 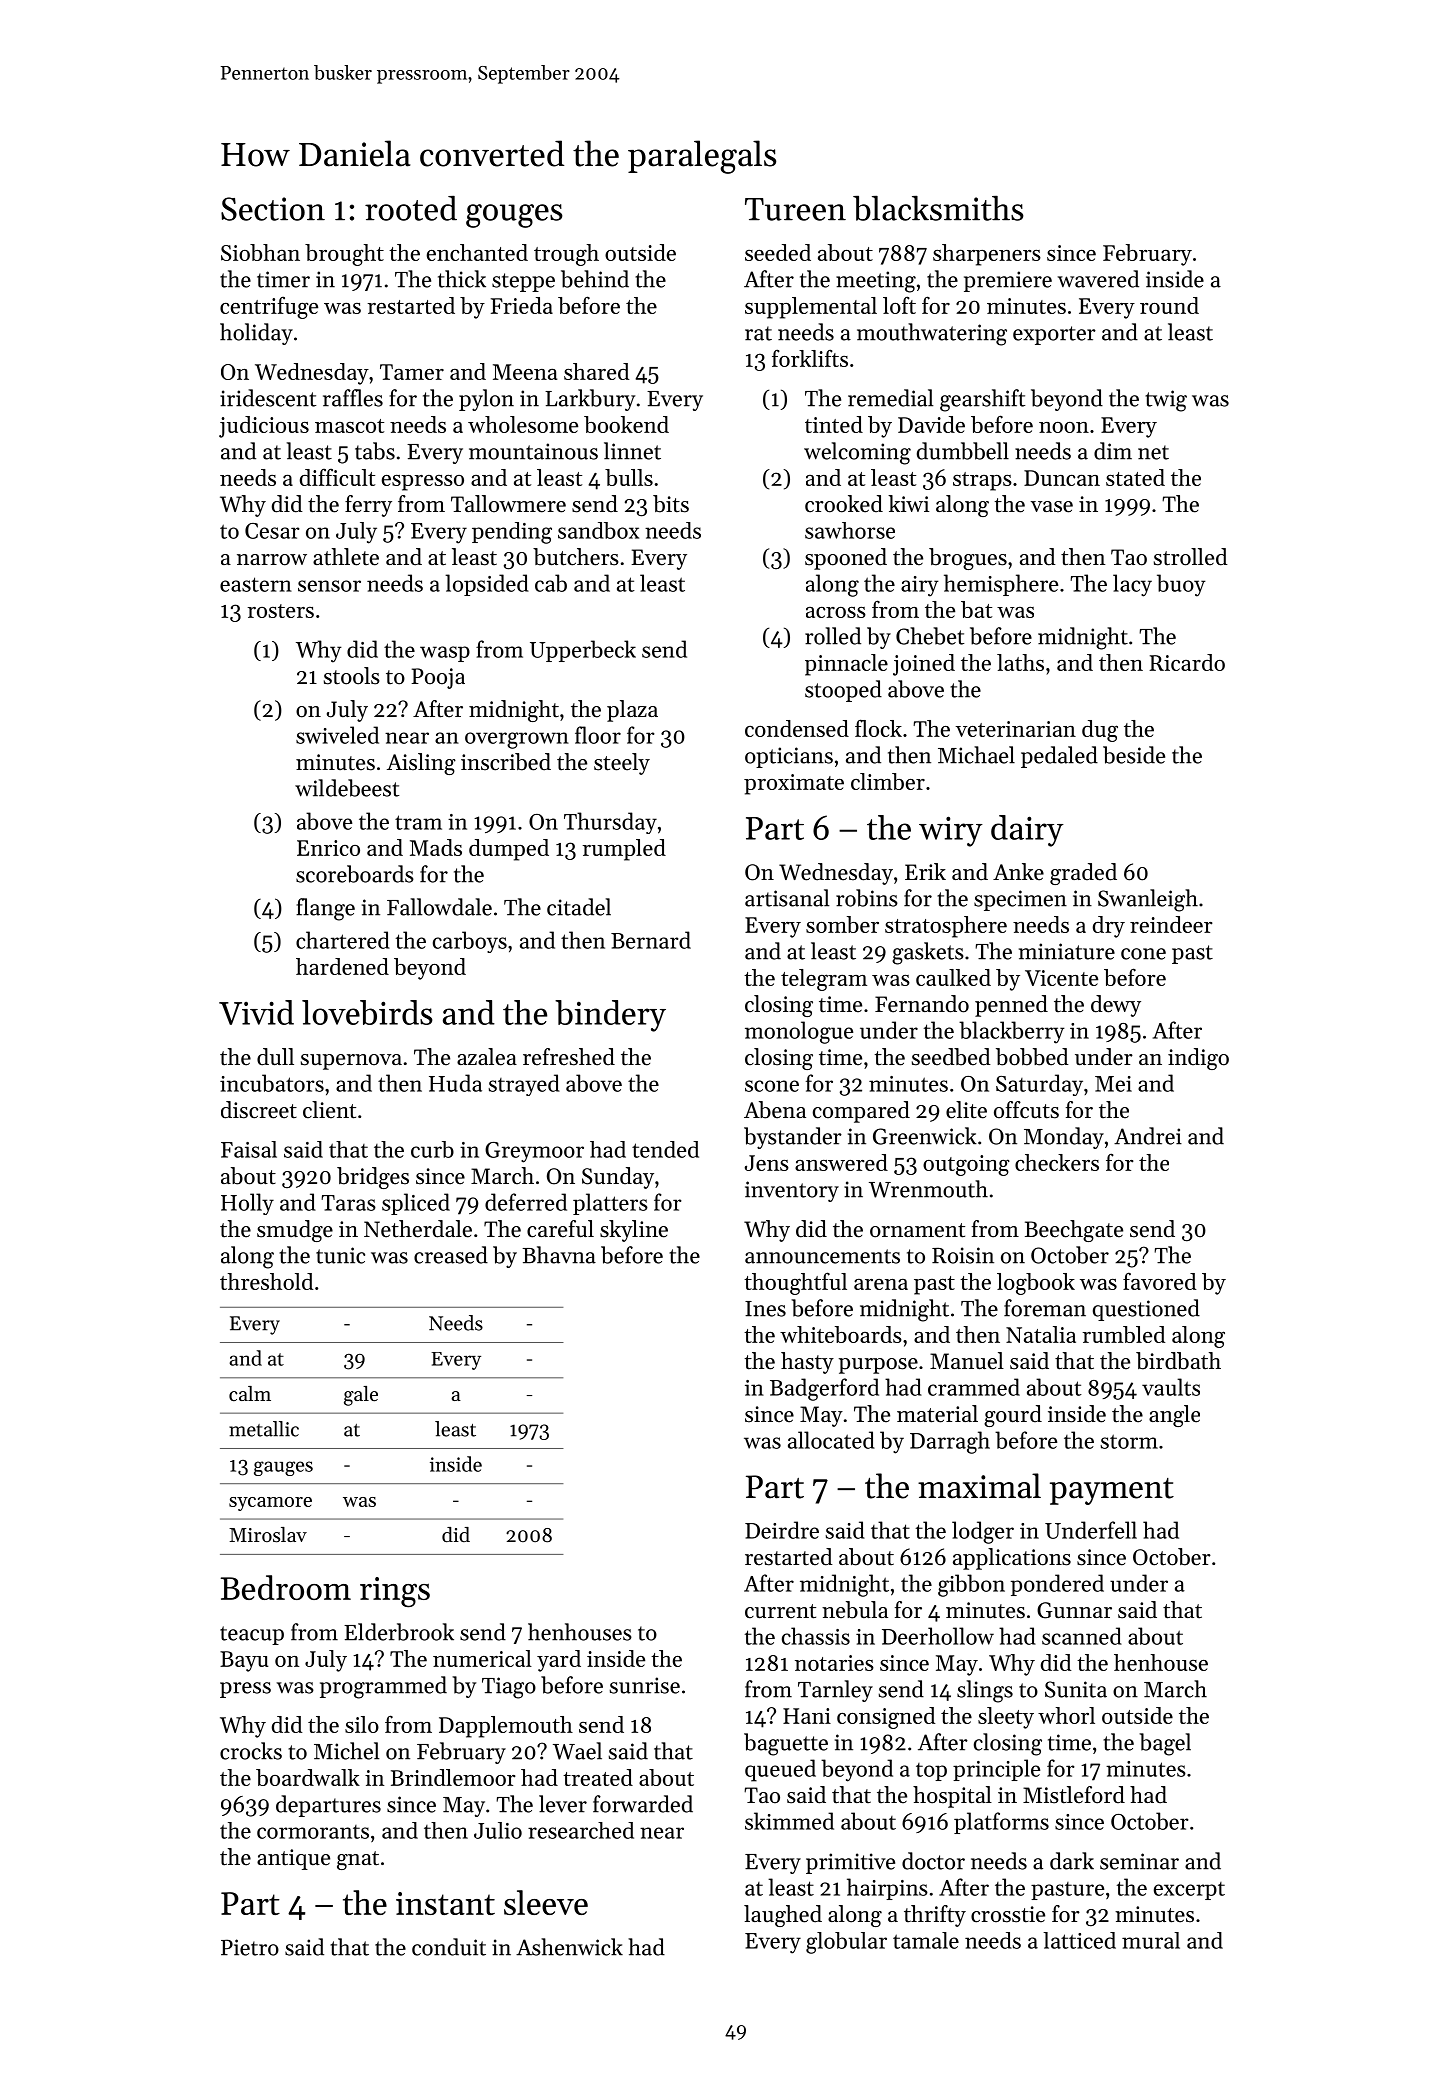 What do you see at coordinates (938, 208) in the page?
I see `blacksmiths` at bounding box center [938, 208].
